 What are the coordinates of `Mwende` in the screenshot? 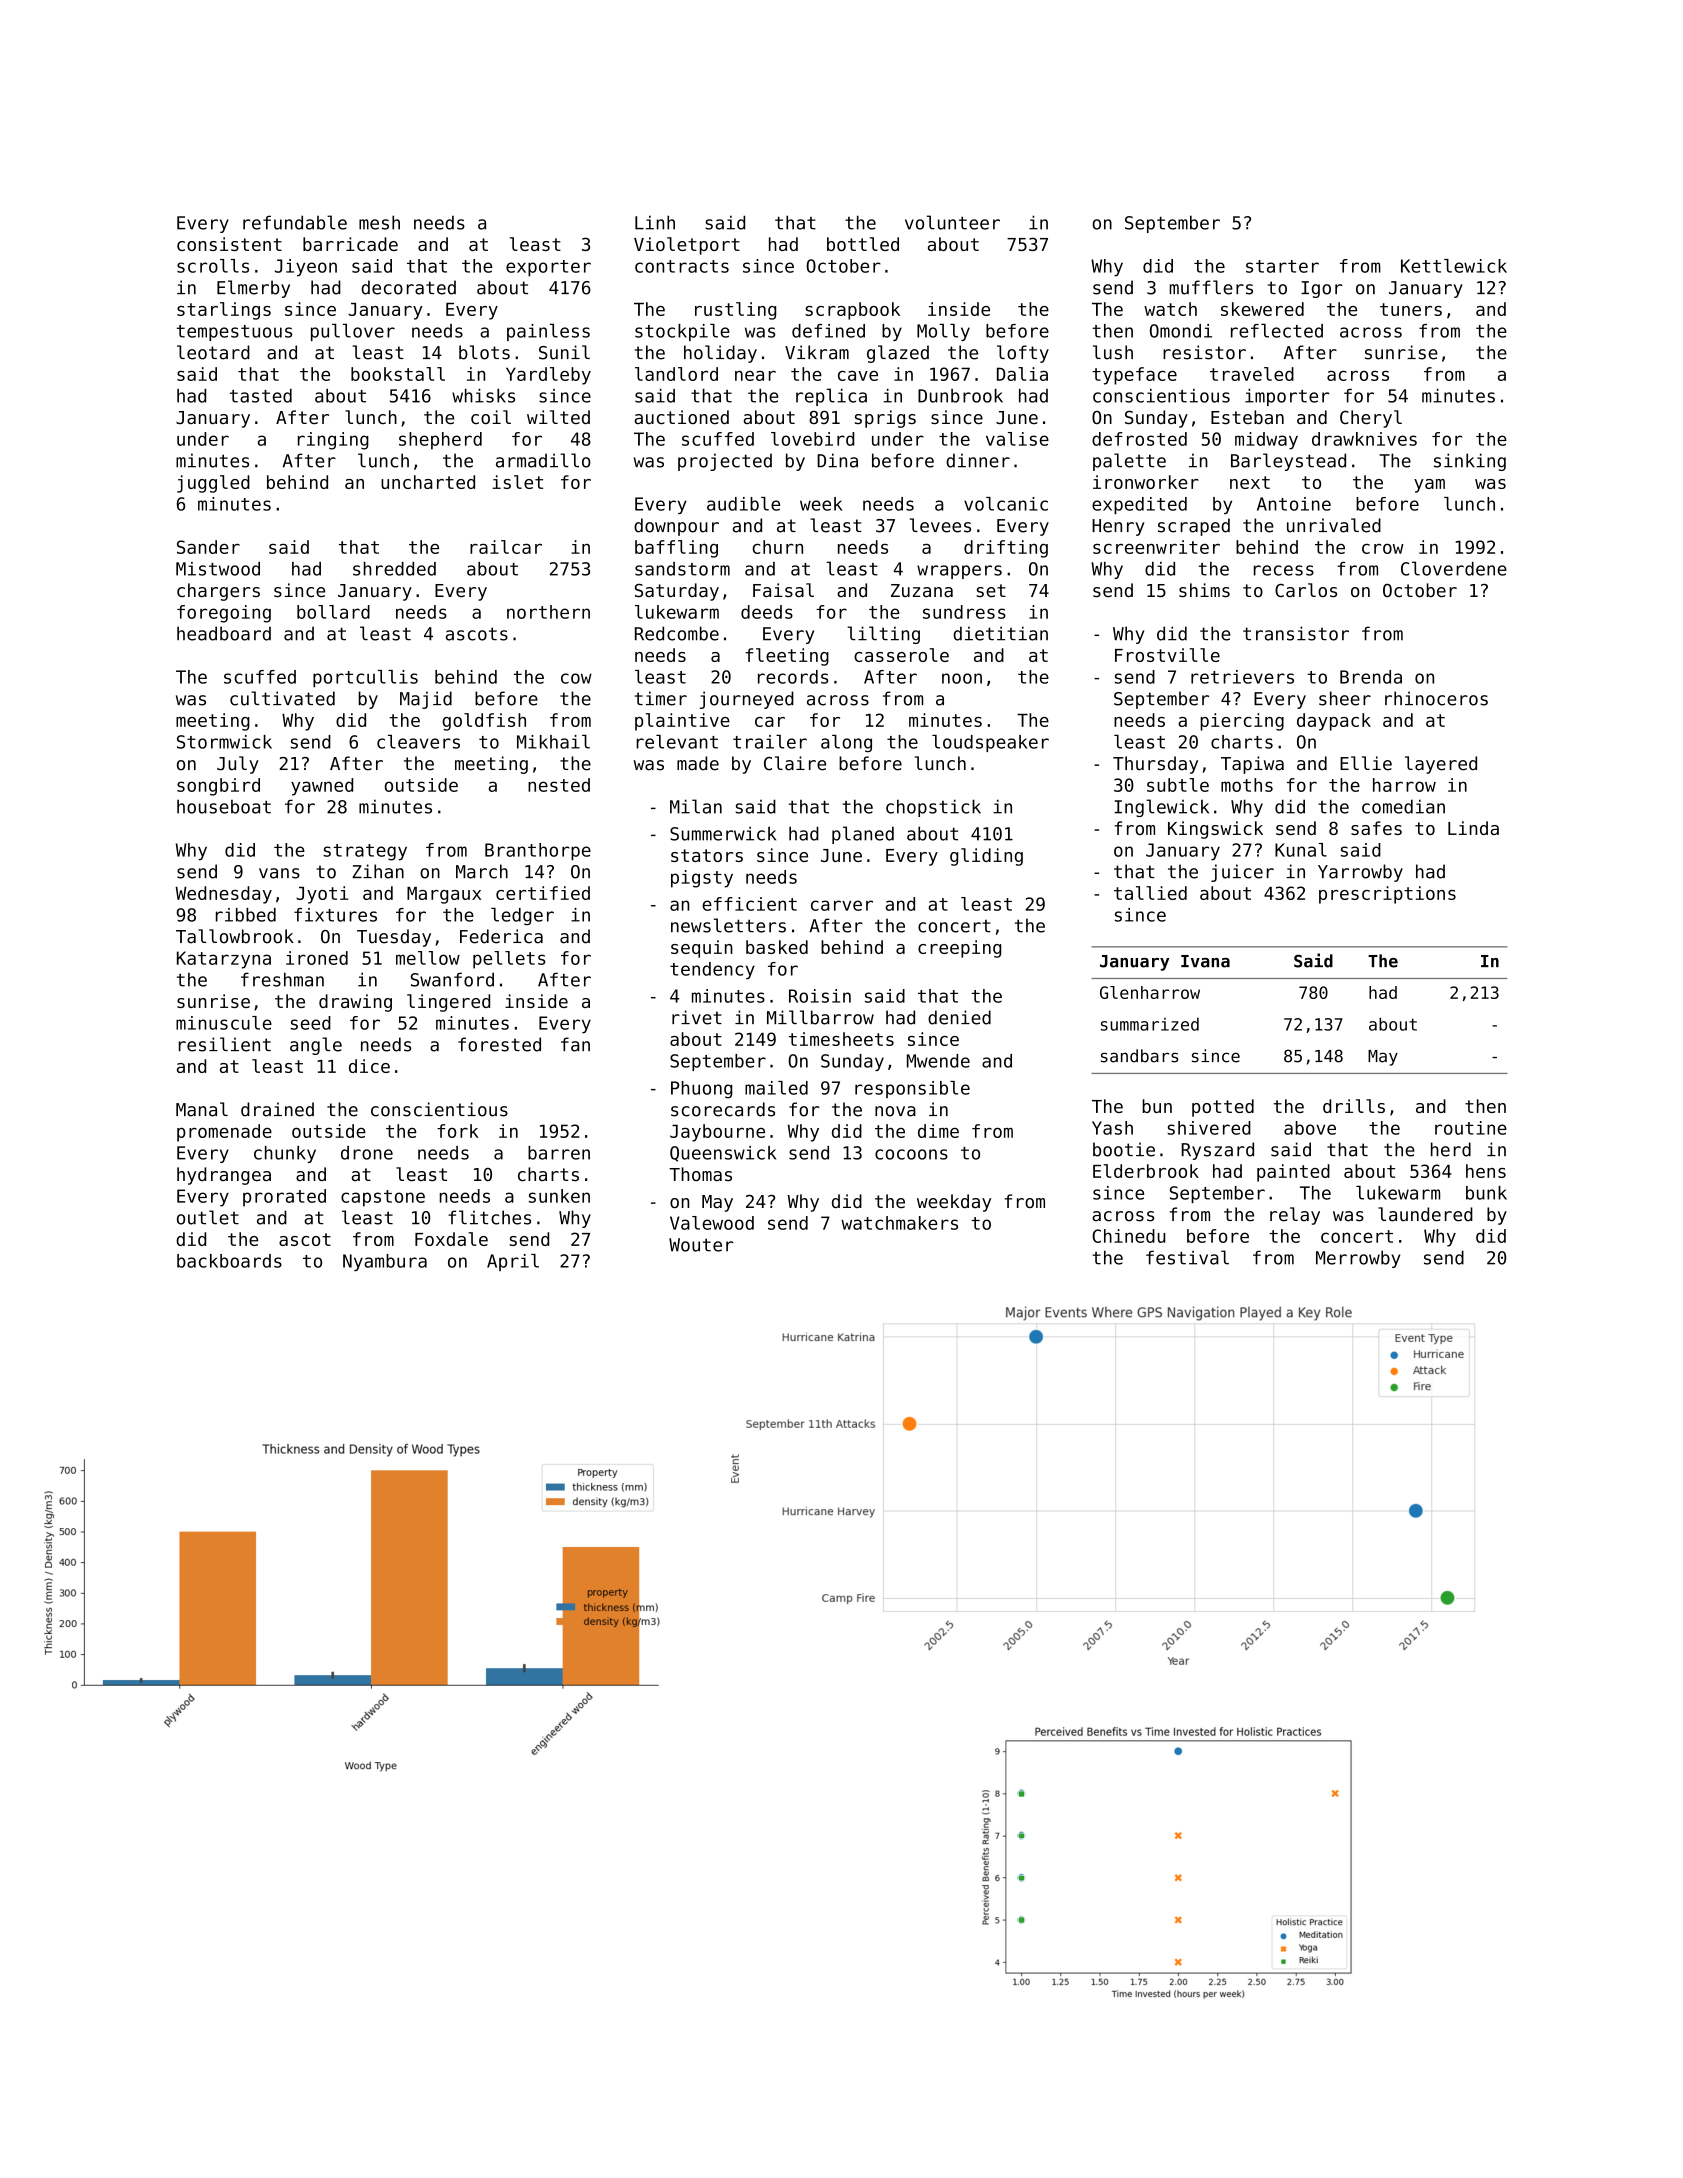 It's located at (938, 1061).
